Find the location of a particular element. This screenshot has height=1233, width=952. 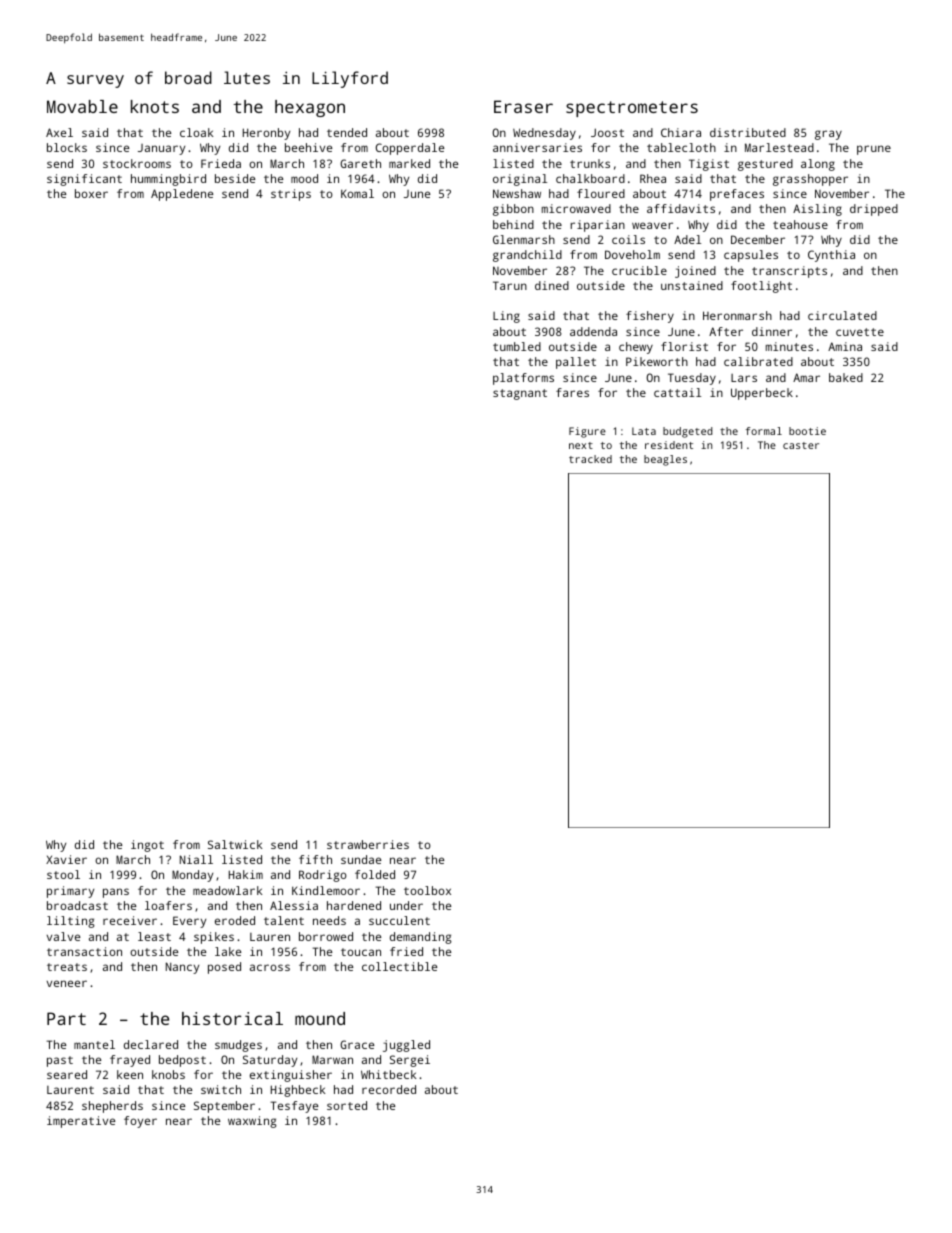

caster is located at coordinates (801, 445).
